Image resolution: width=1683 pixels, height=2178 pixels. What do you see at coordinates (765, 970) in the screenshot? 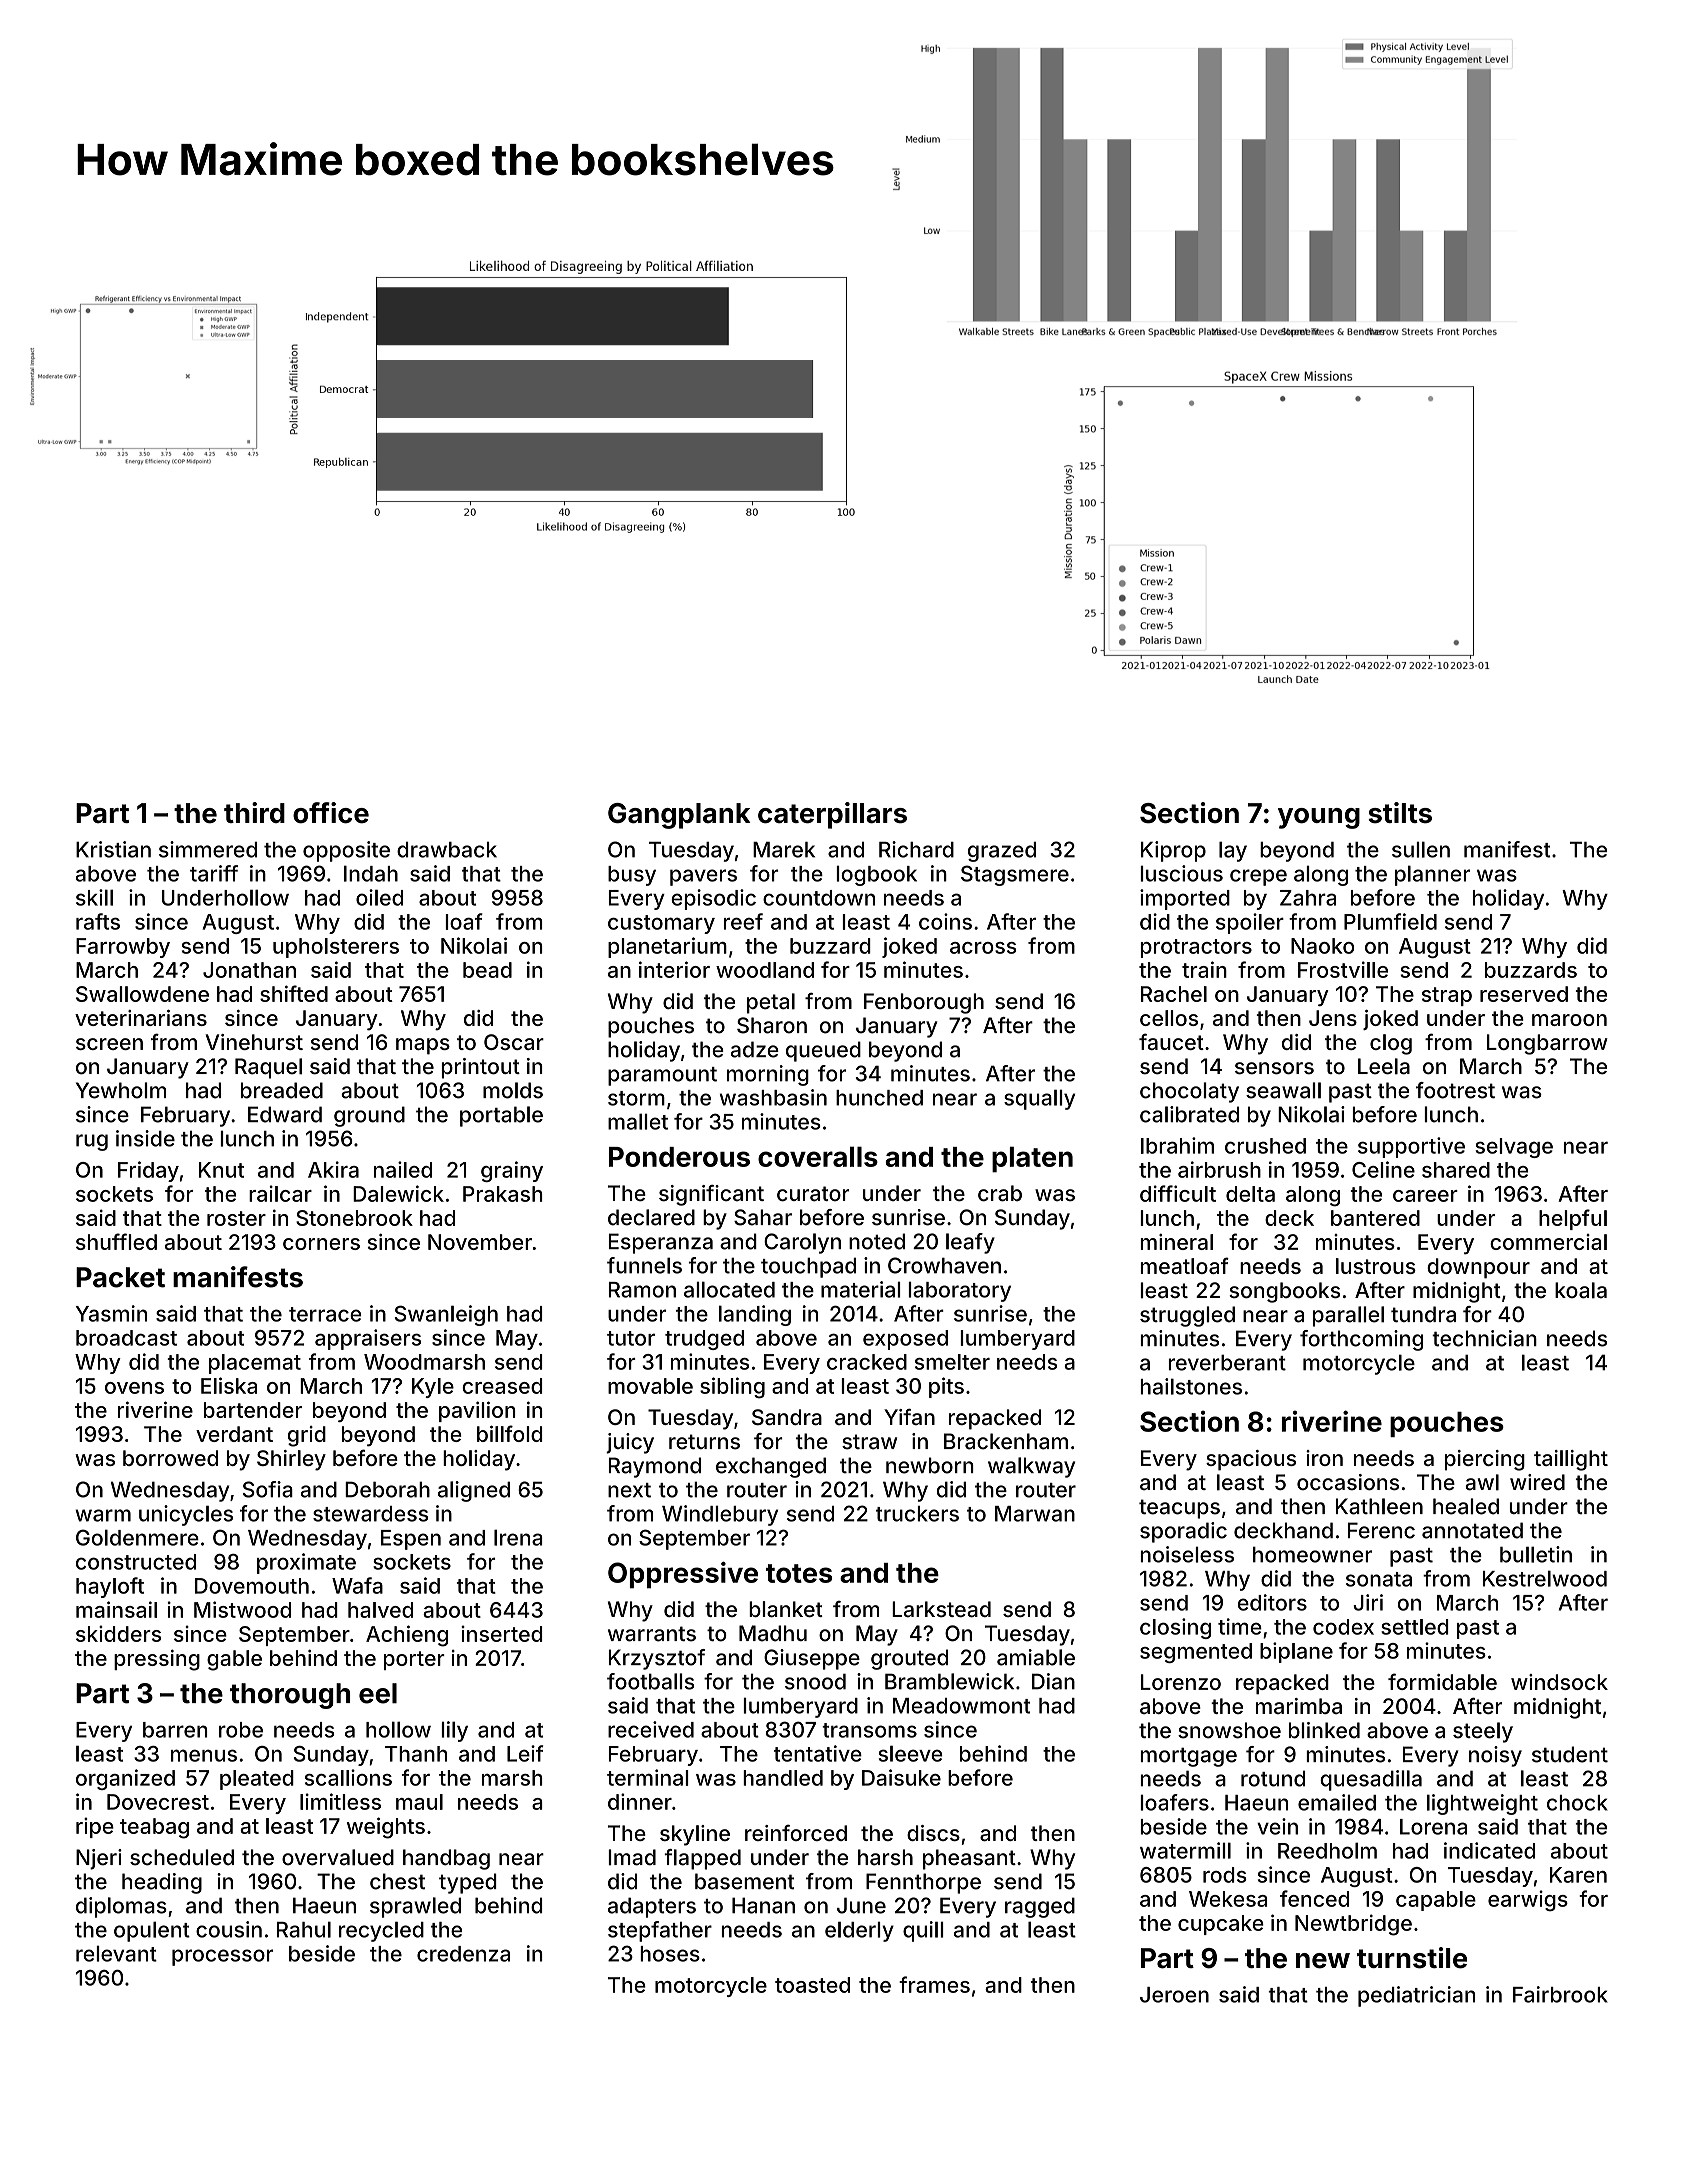
I see `woodland` at bounding box center [765, 970].
